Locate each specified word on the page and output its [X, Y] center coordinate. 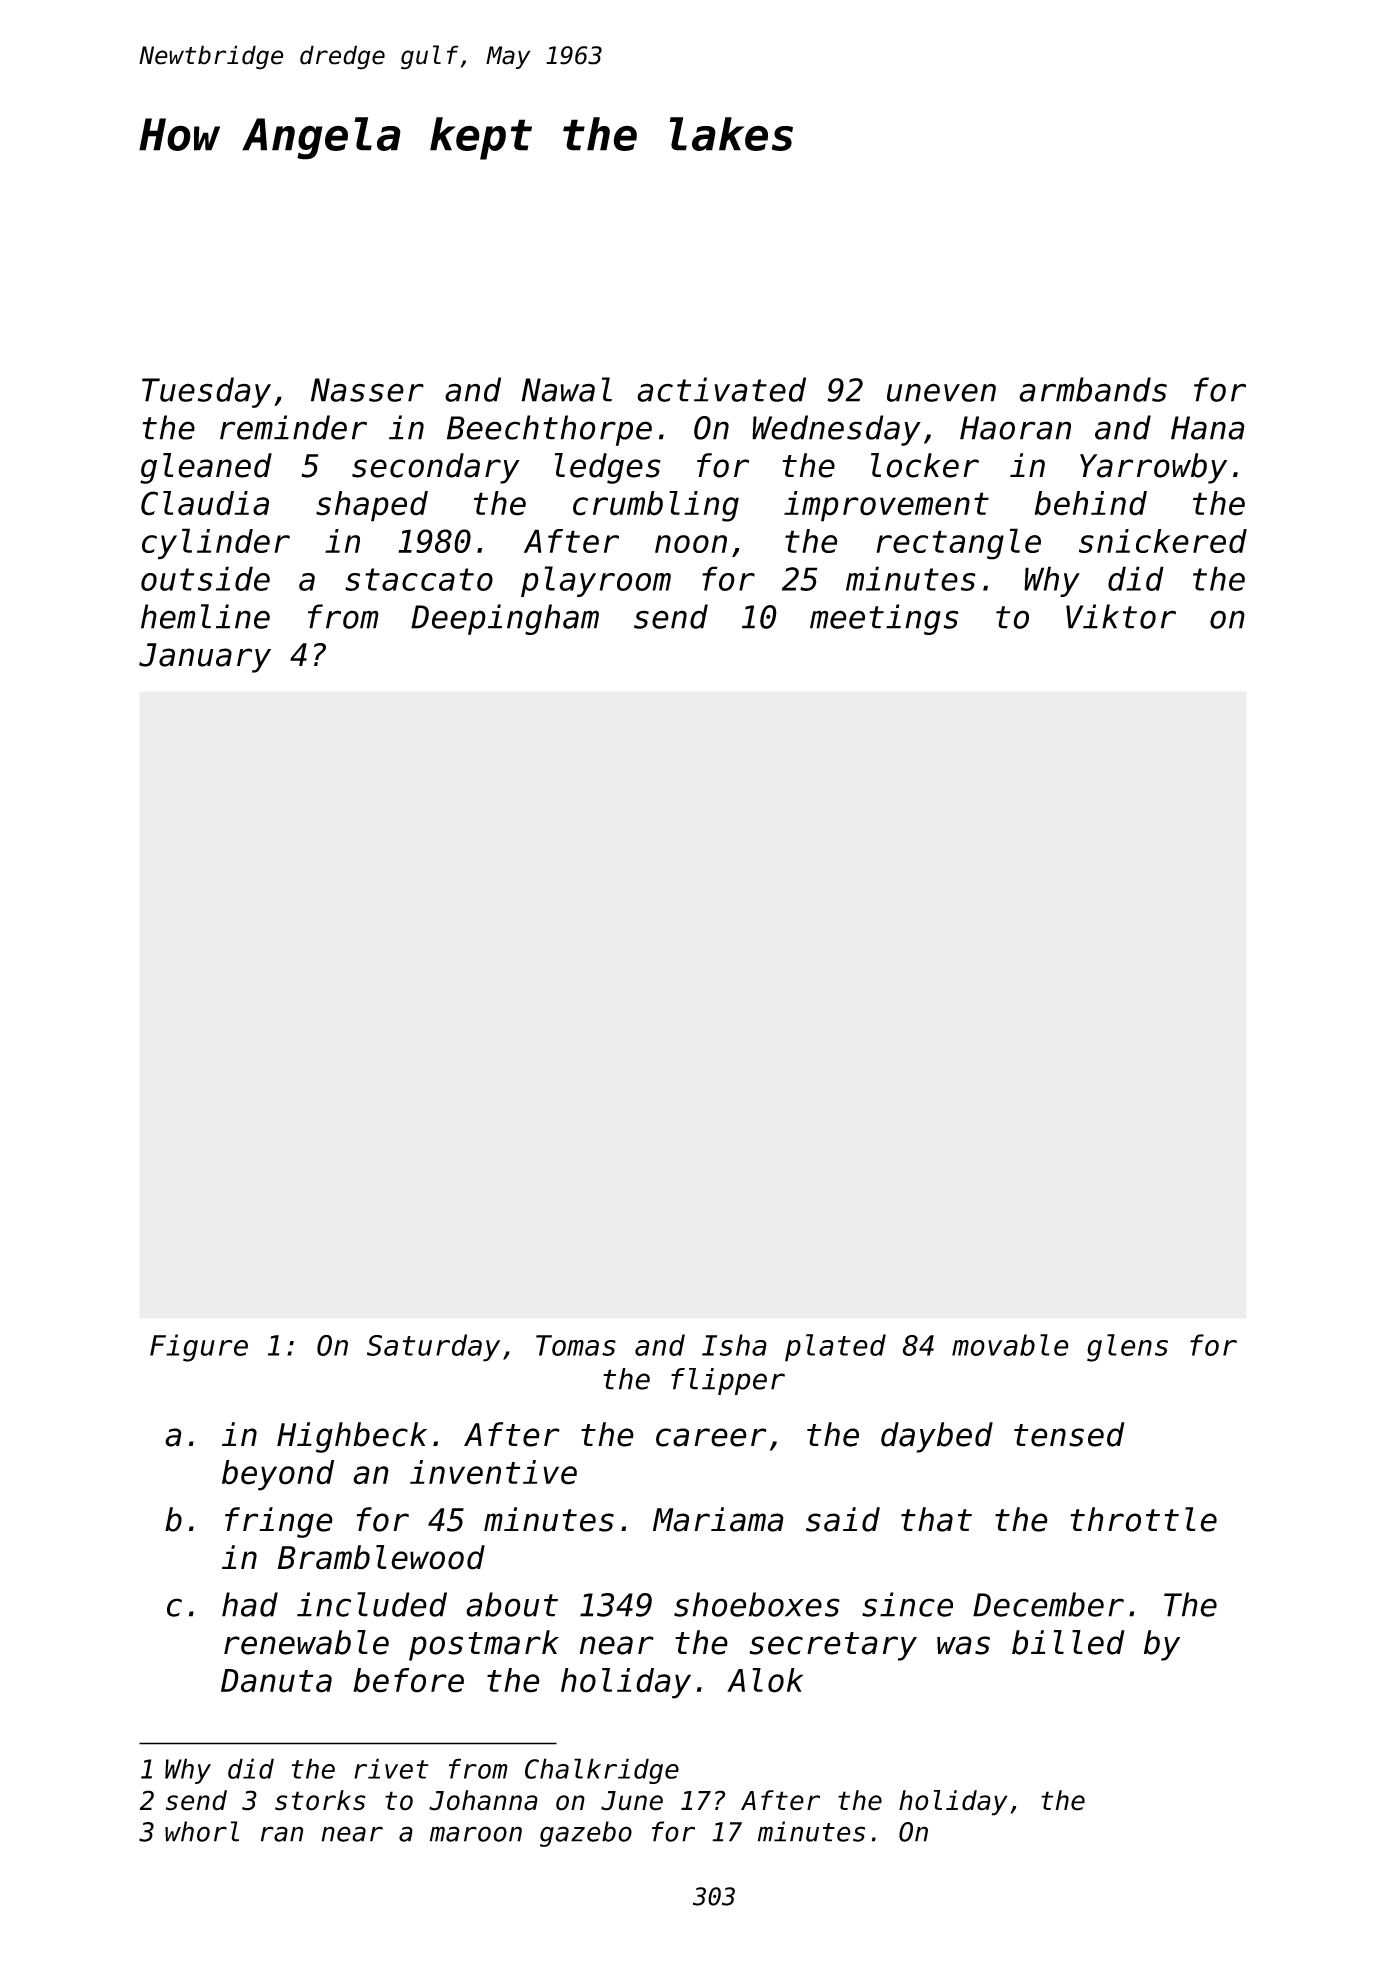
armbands [1093, 389]
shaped [372, 506]
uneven [941, 392]
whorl [202, 1831]
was [963, 1645]
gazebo [586, 1834]
